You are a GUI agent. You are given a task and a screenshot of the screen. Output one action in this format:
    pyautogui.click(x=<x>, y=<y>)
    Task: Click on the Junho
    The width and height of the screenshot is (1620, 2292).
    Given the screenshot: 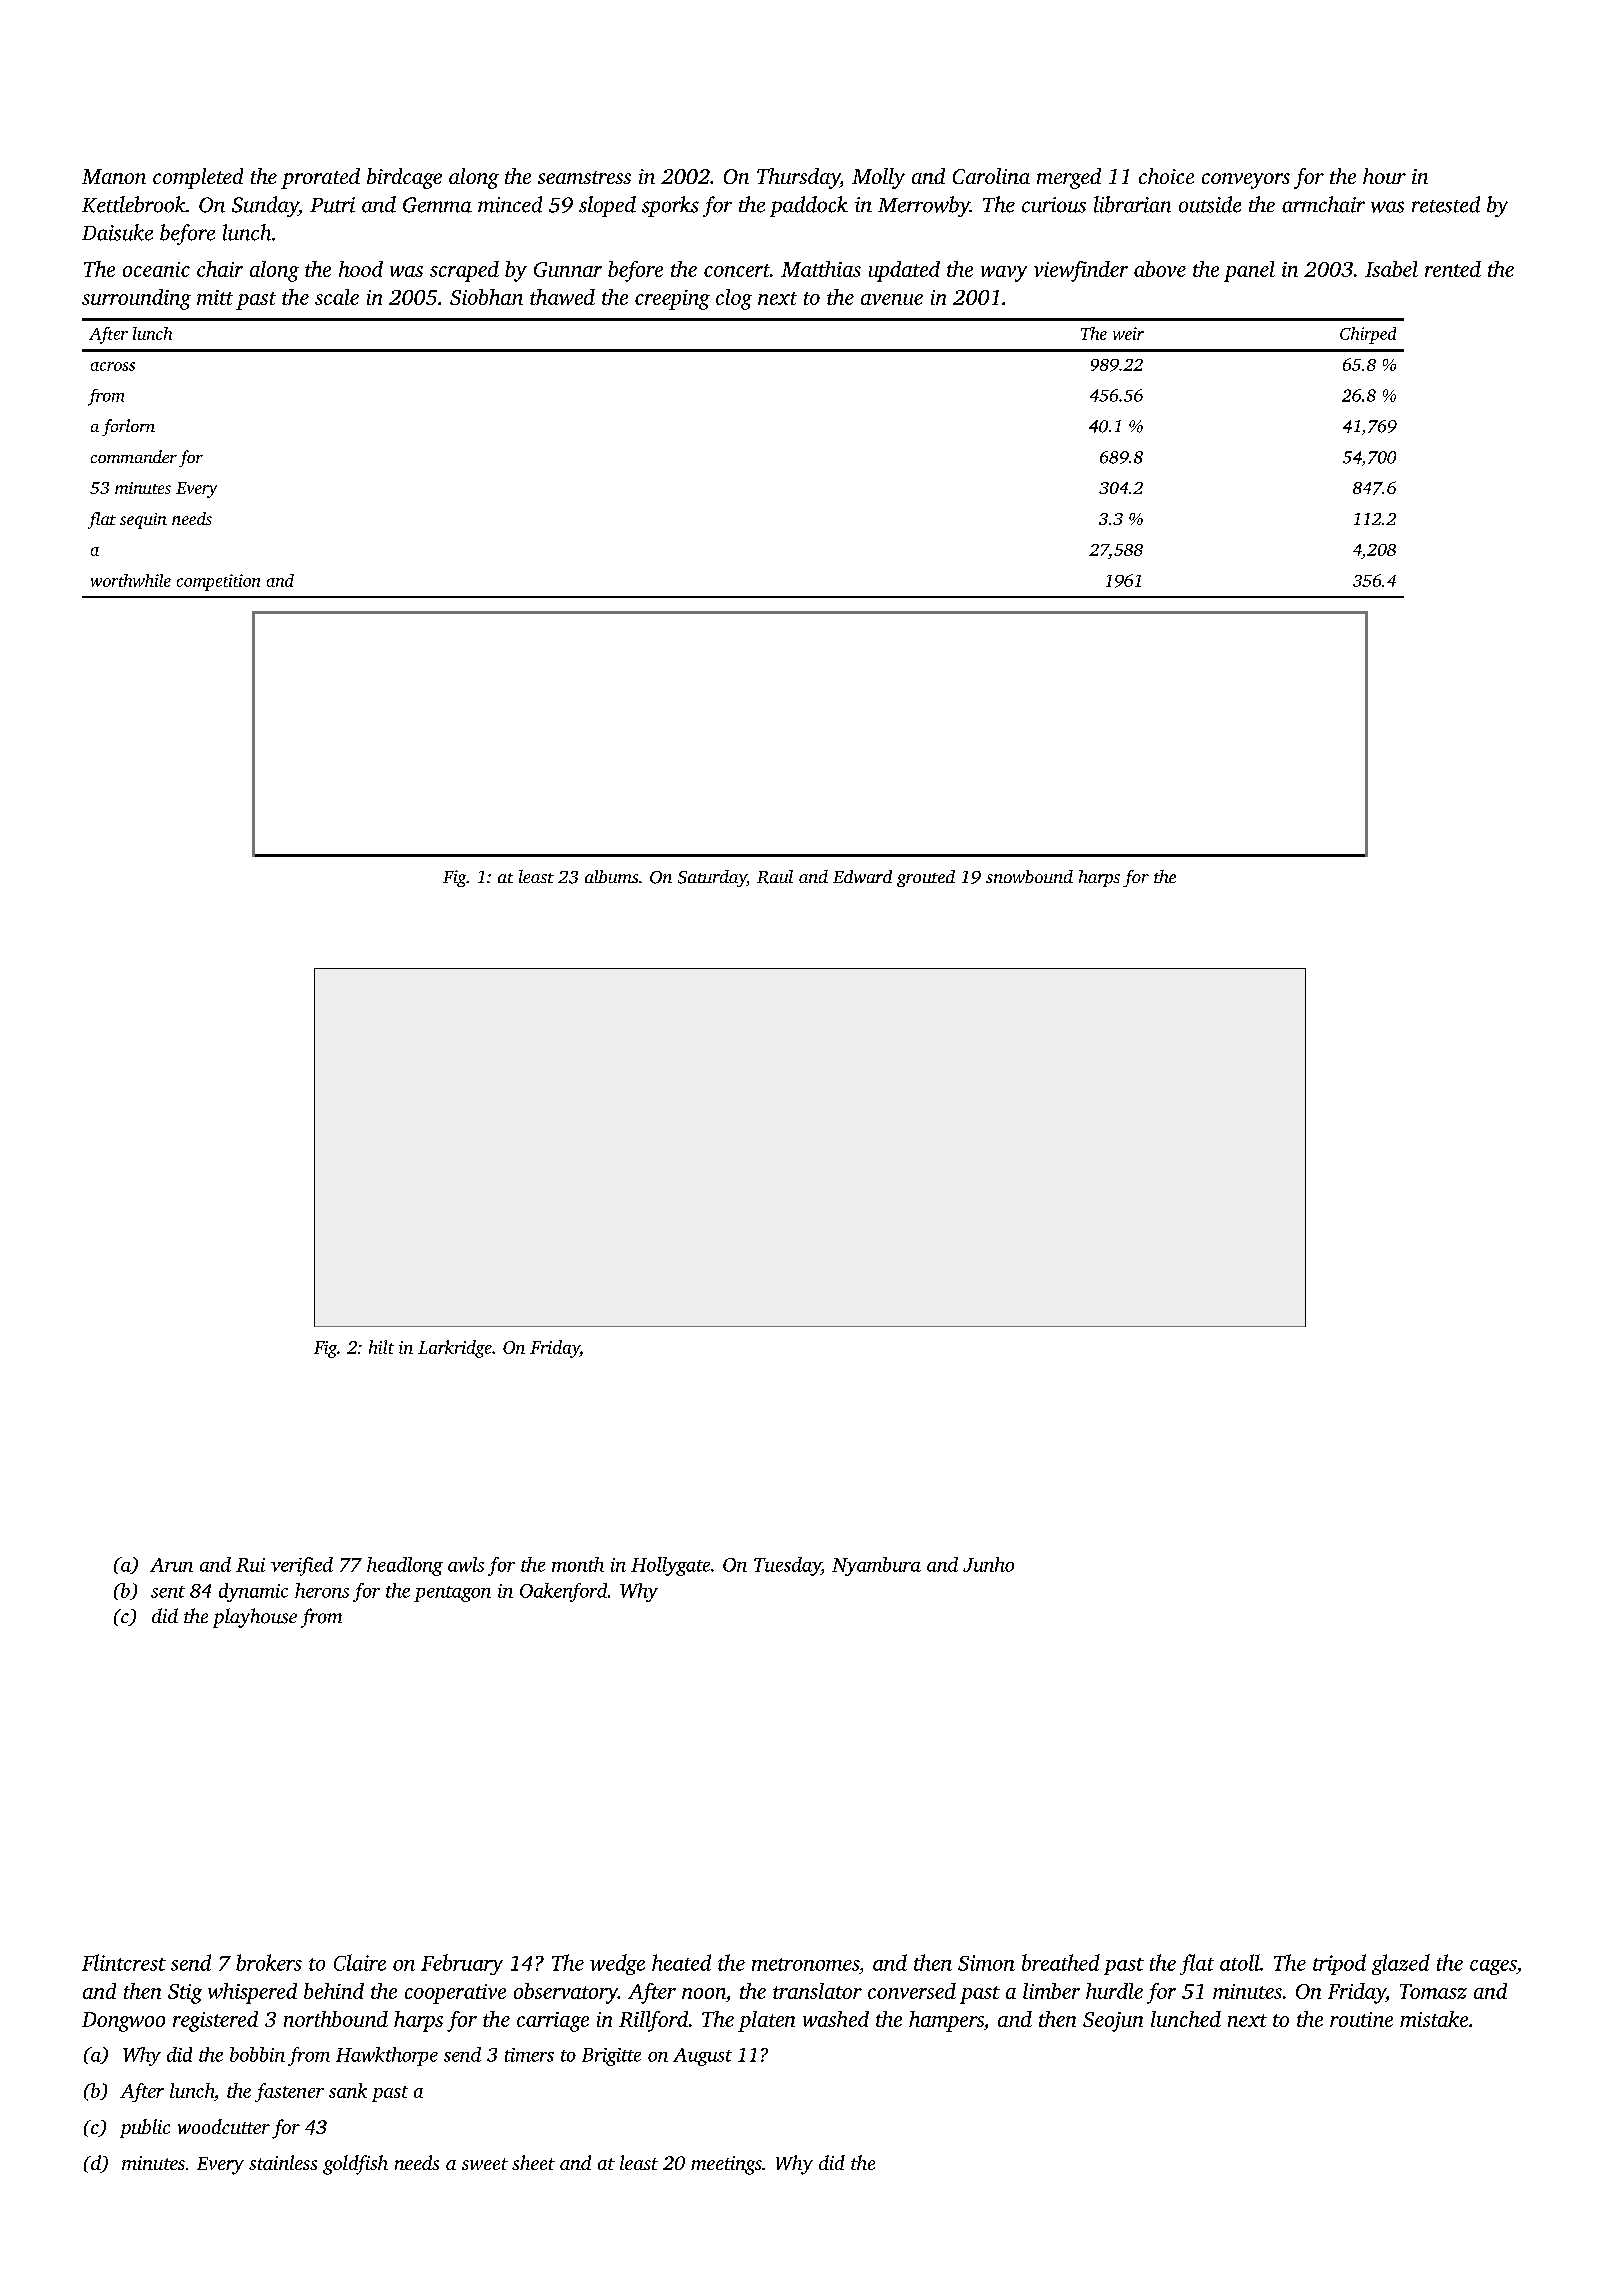 What is the action you would take?
    pyautogui.click(x=988, y=1564)
